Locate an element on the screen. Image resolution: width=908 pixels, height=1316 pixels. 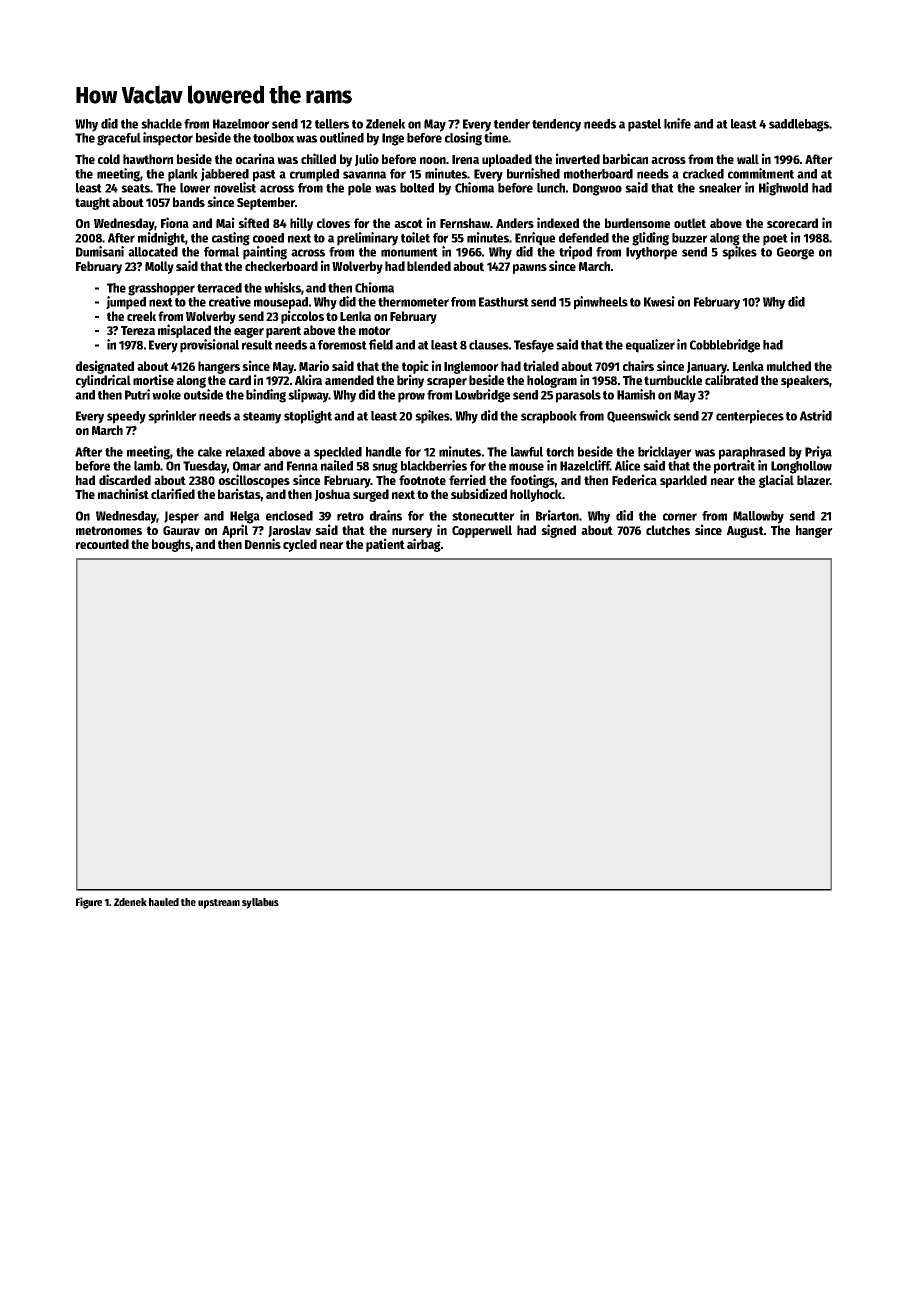
patient is located at coordinates (385, 545).
